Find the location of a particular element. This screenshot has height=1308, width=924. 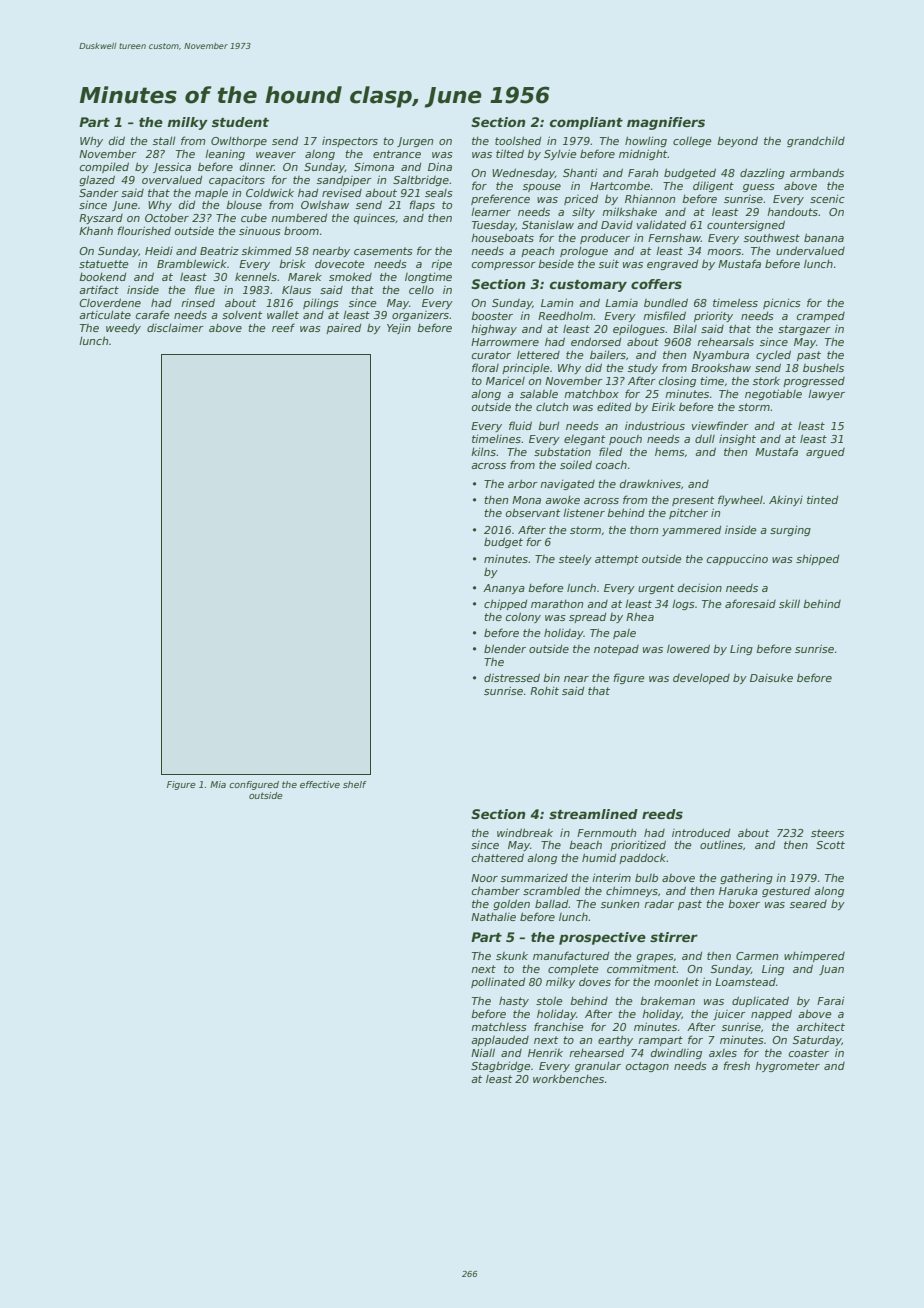

ballad is located at coordinates (552, 903).
